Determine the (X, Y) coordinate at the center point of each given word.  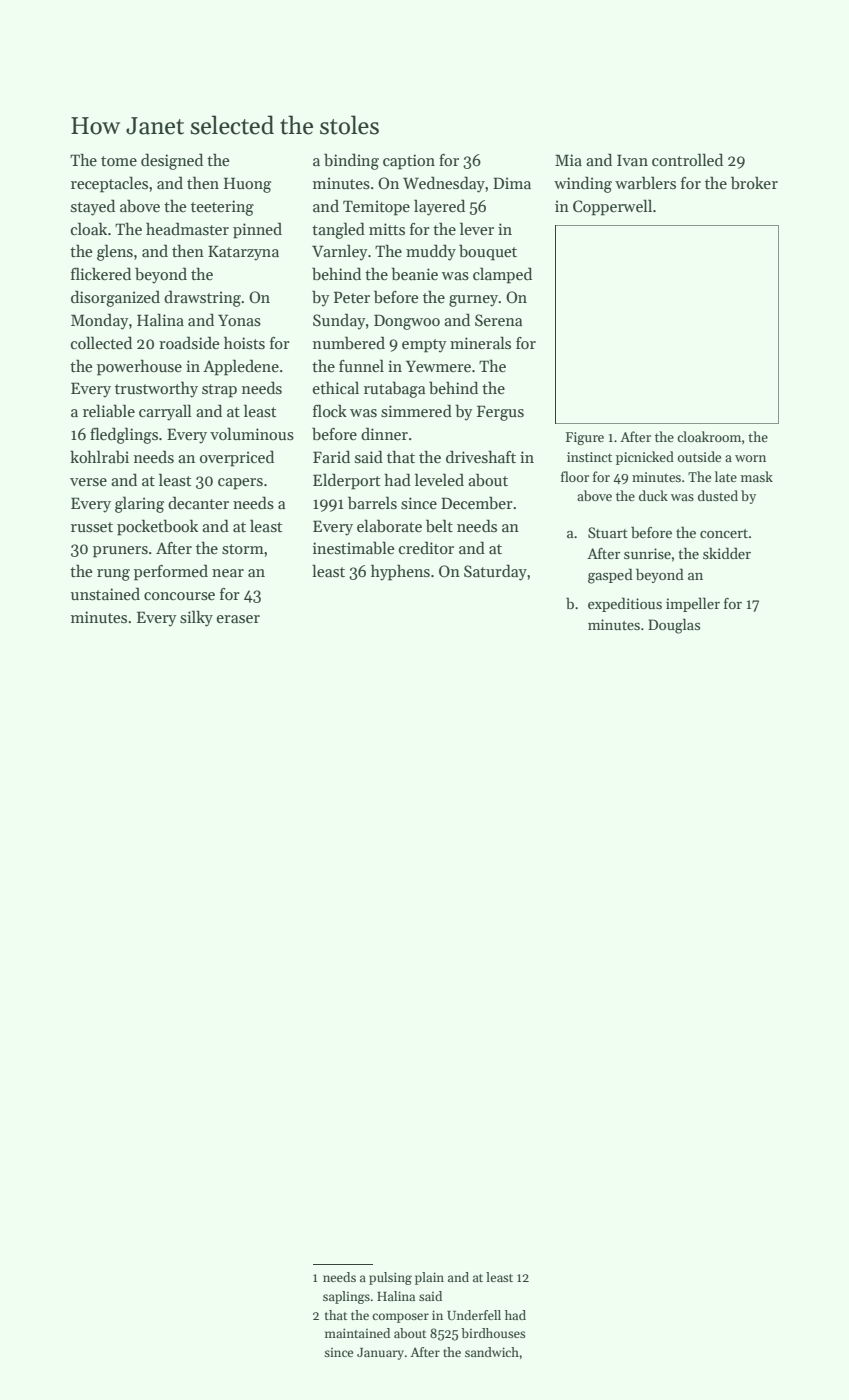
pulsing (390, 1278)
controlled (687, 160)
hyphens (400, 572)
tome (119, 161)
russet (92, 527)
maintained (357, 1333)
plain (429, 1278)
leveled (439, 480)
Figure (585, 438)
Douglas (674, 626)
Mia (568, 160)
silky (196, 618)
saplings (346, 1297)
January (380, 1354)
